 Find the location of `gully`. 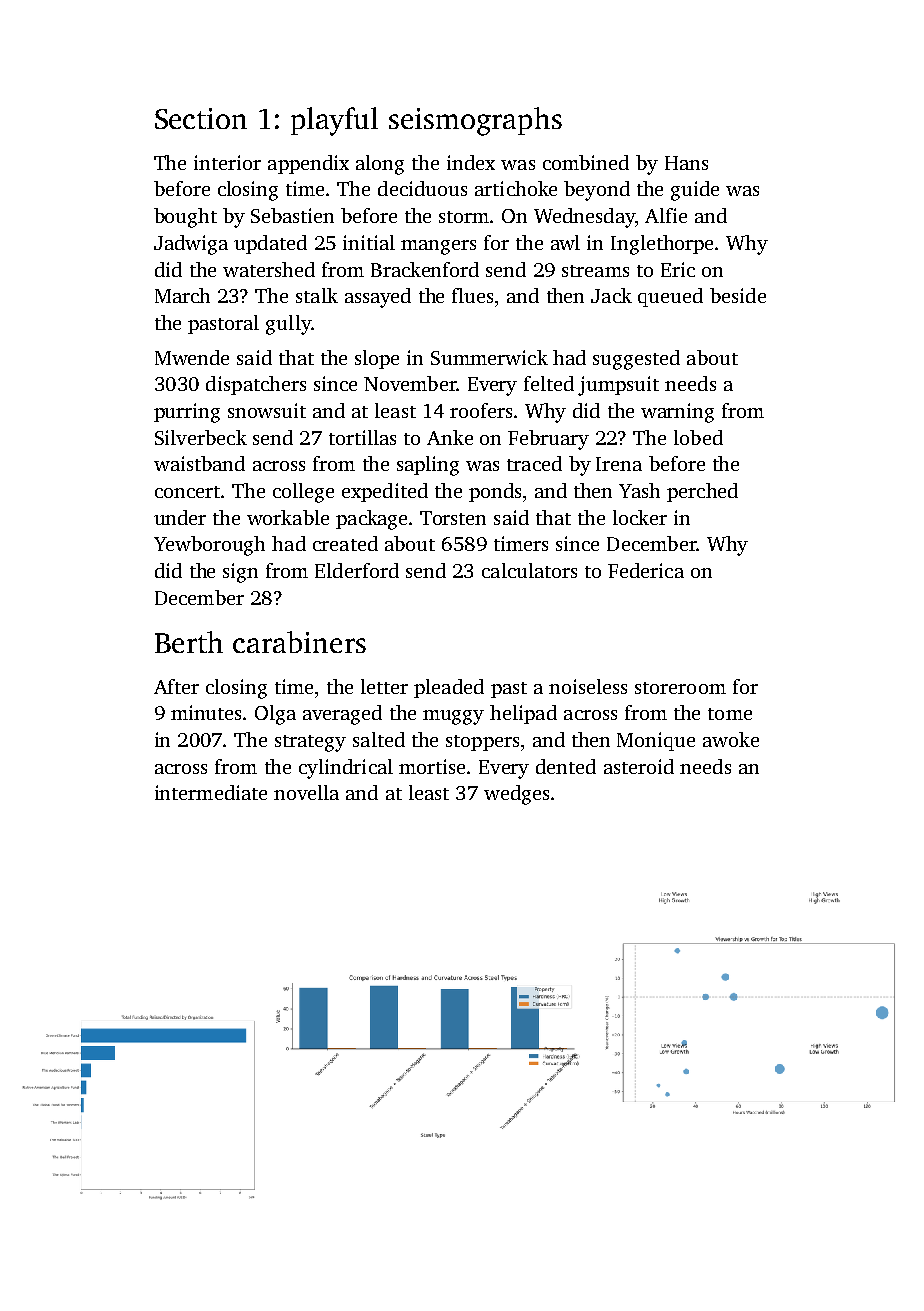

gully is located at coordinates (288, 325).
